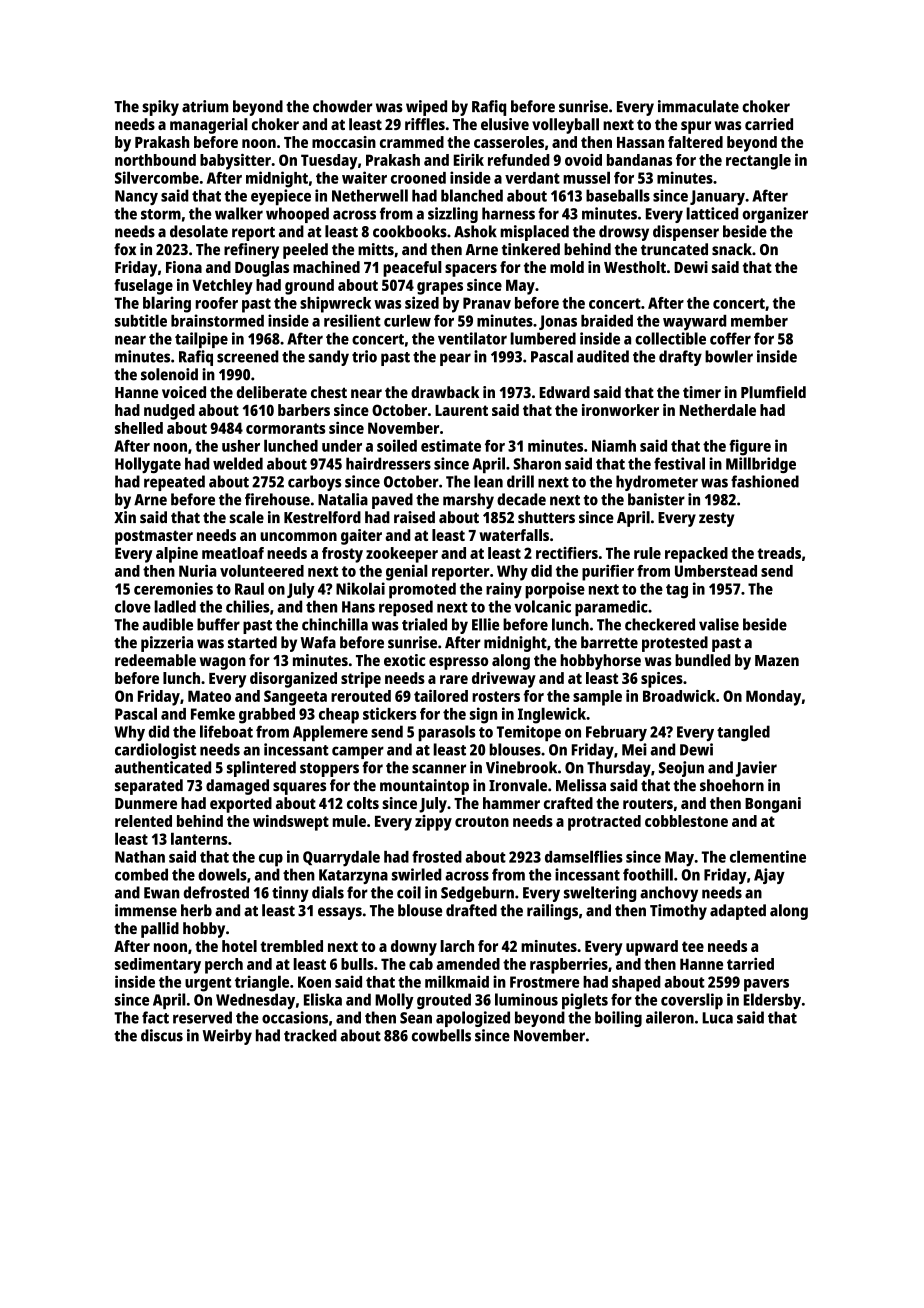 The width and height of the image is (924, 1308). I want to click on wiped, so click(426, 108).
